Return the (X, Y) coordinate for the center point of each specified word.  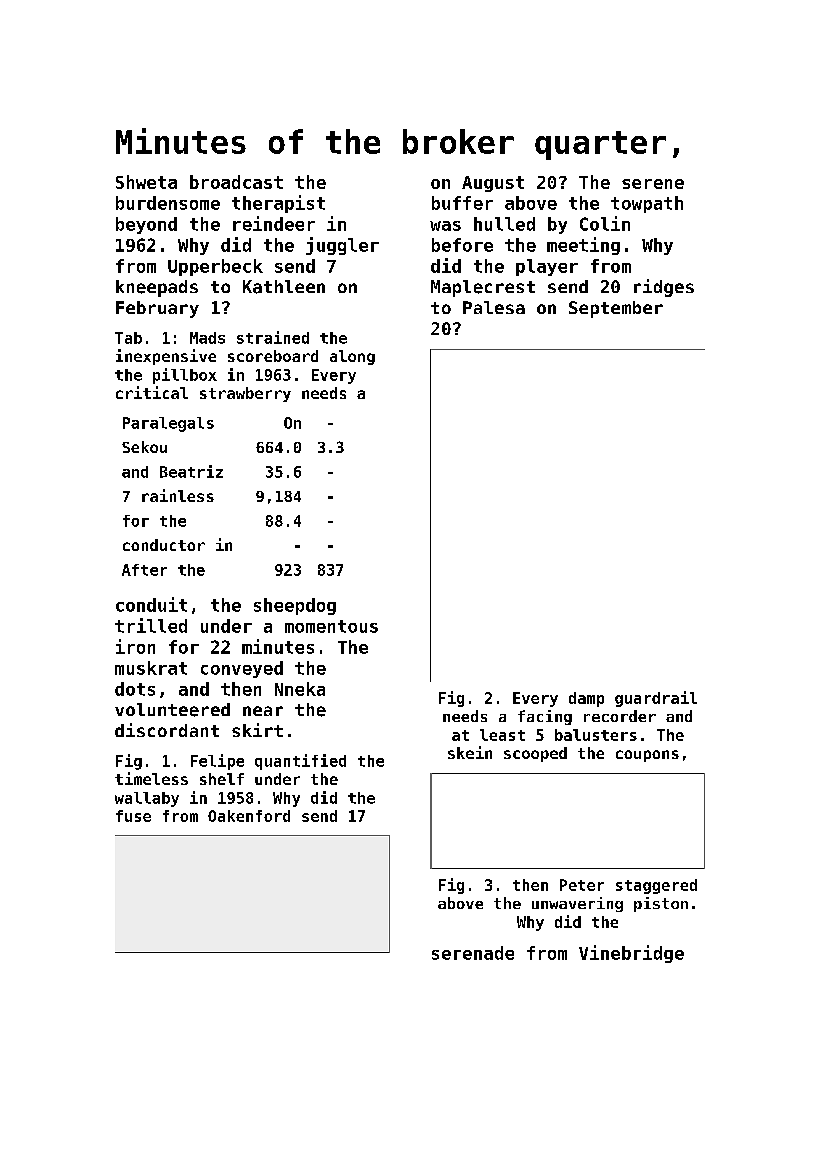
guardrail (656, 699)
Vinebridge (631, 954)
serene (653, 184)
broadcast (236, 182)
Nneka (300, 689)
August (493, 184)
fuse (133, 816)
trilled (151, 625)
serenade (473, 953)
